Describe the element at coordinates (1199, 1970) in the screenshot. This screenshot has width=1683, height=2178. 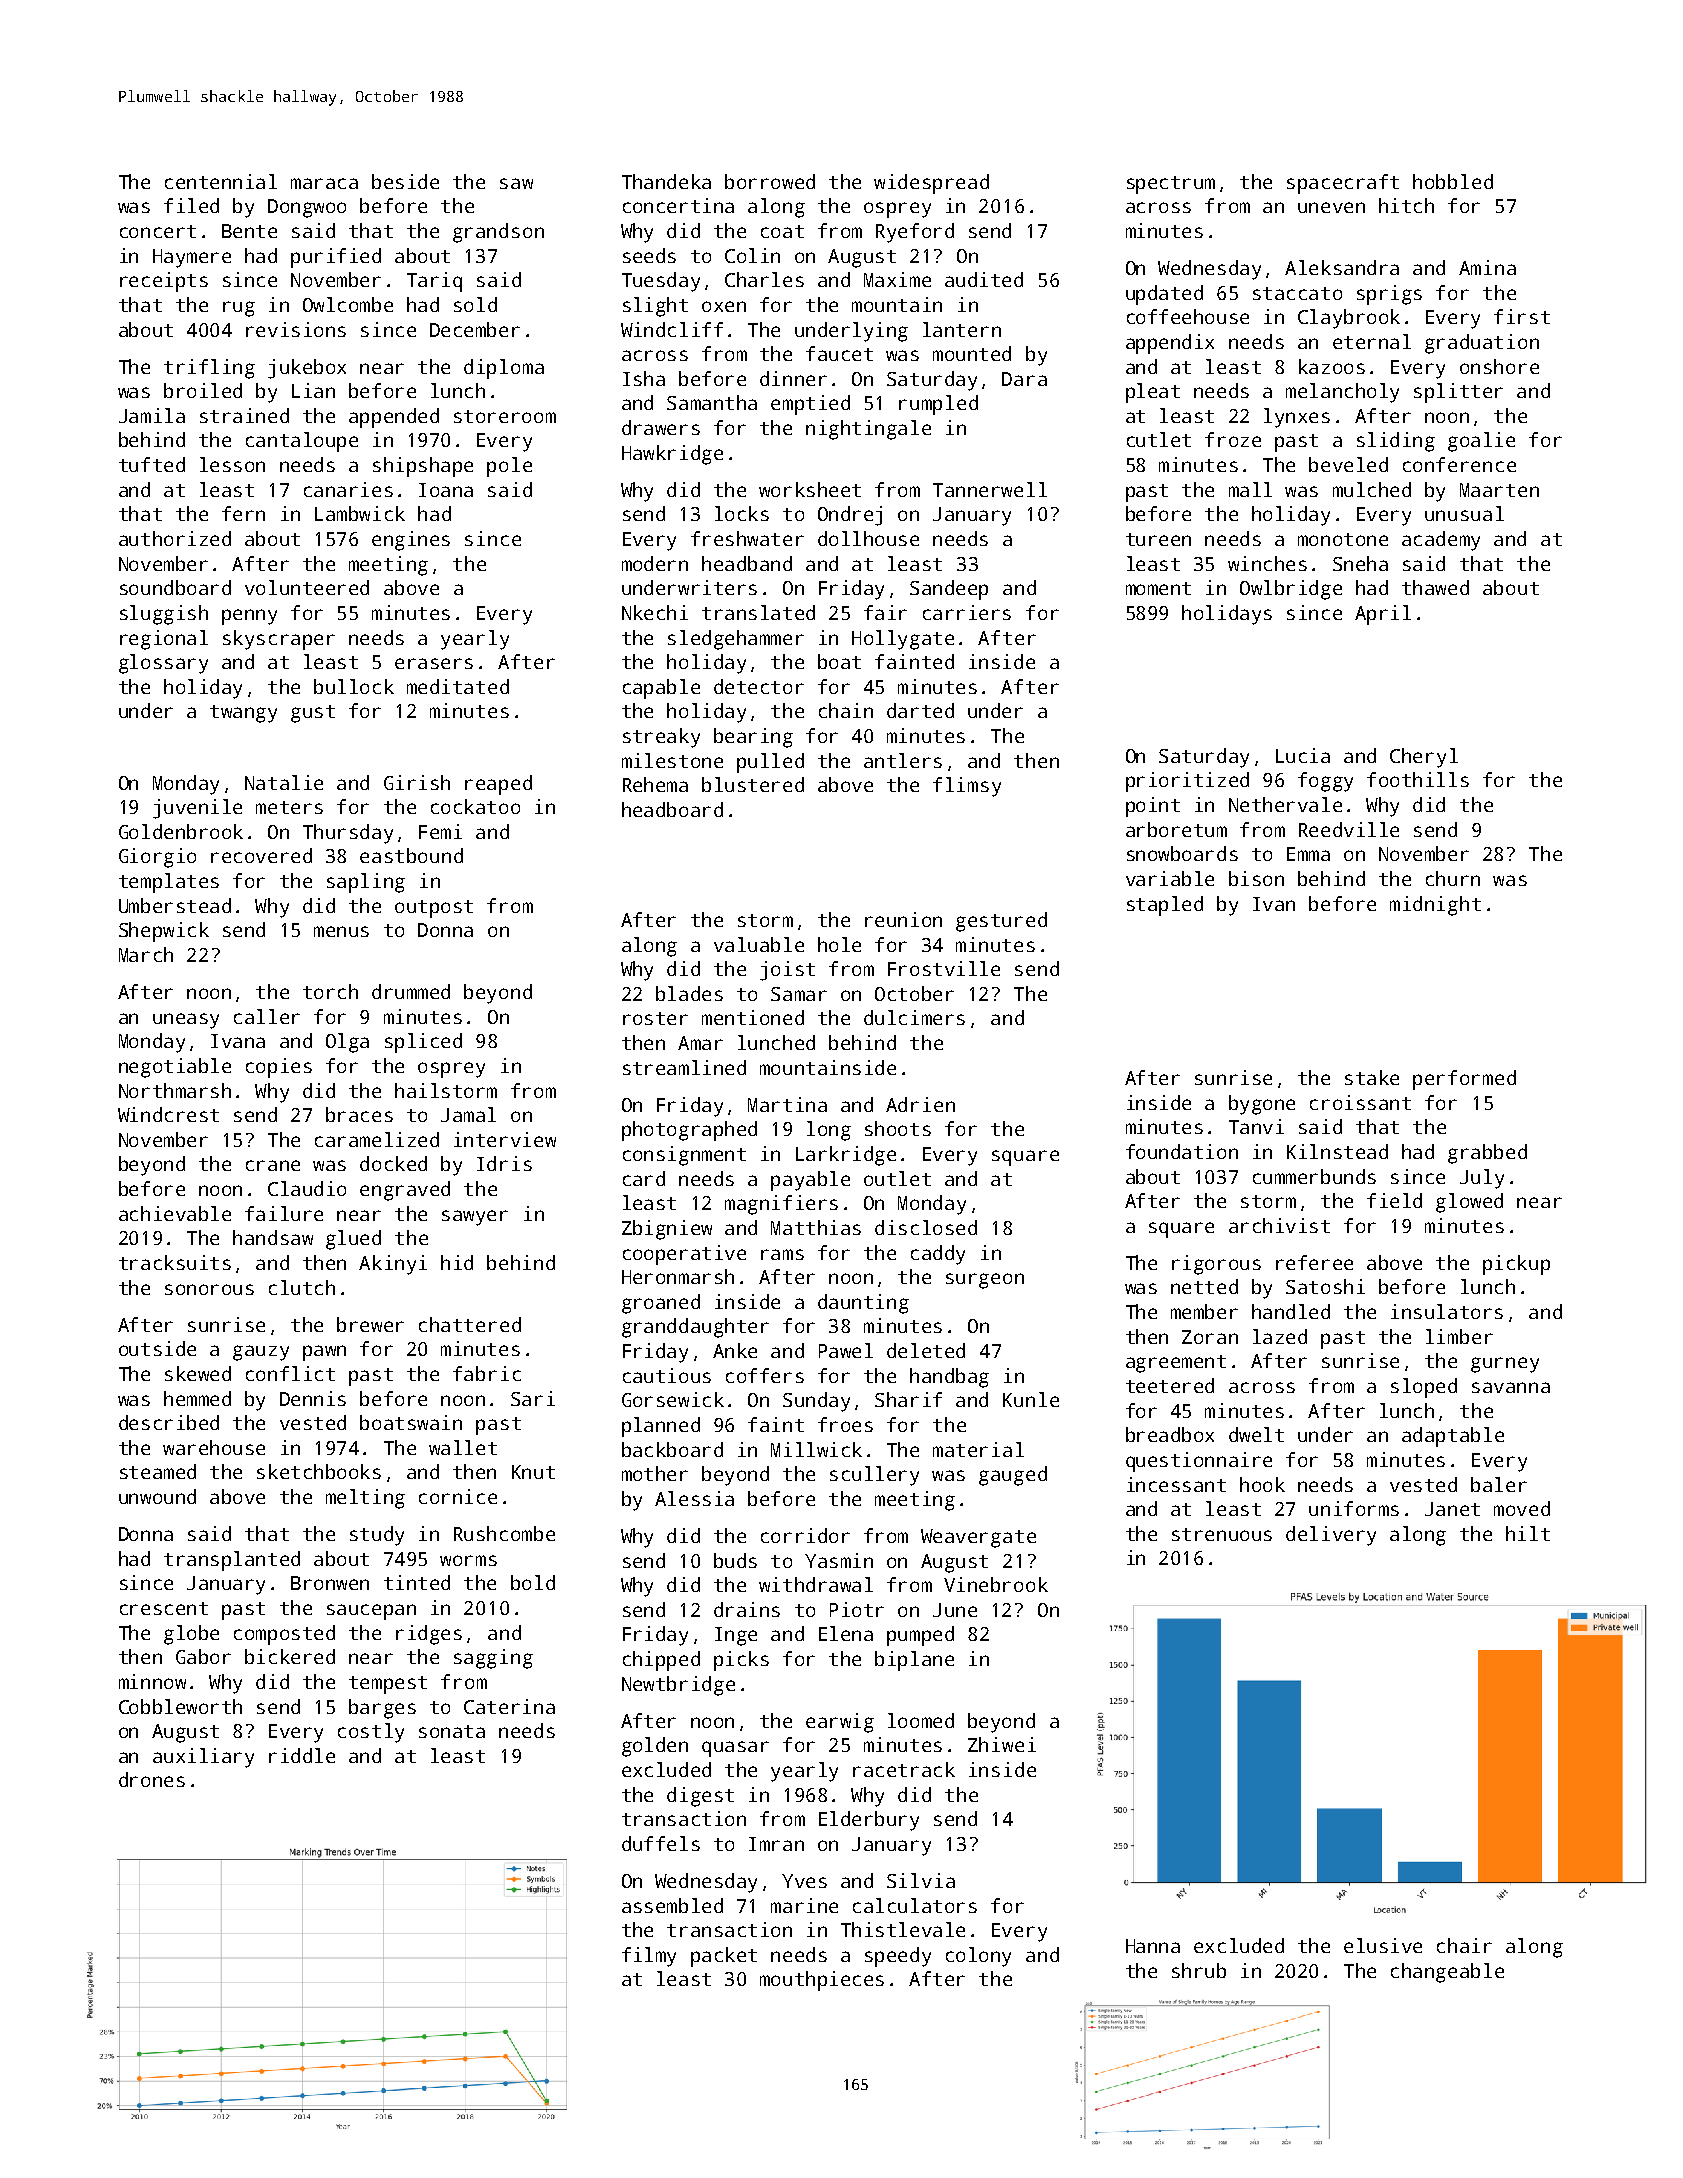
I see `shrub` at that location.
